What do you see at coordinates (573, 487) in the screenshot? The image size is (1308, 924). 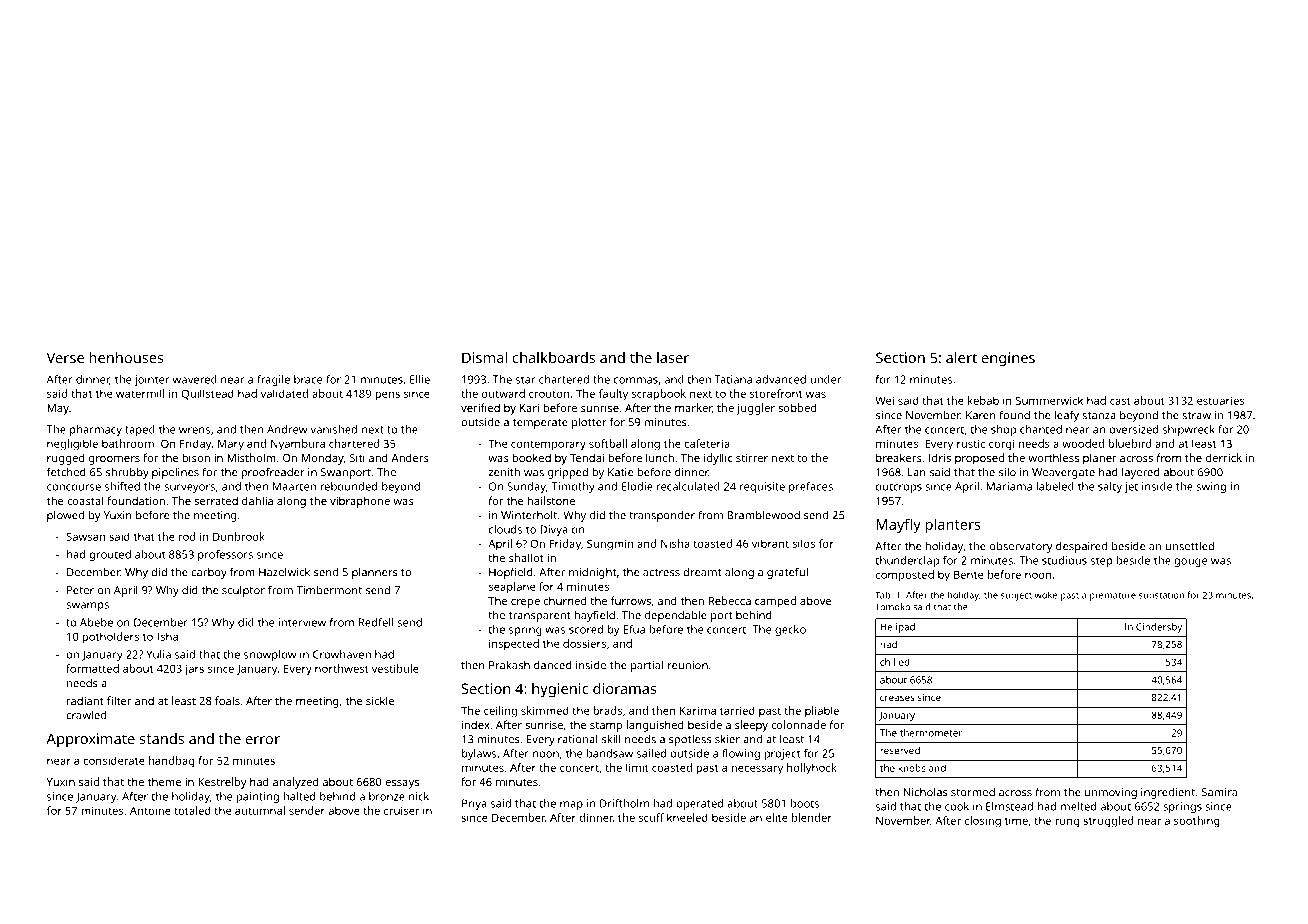 I see `Timothy` at bounding box center [573, 487].
